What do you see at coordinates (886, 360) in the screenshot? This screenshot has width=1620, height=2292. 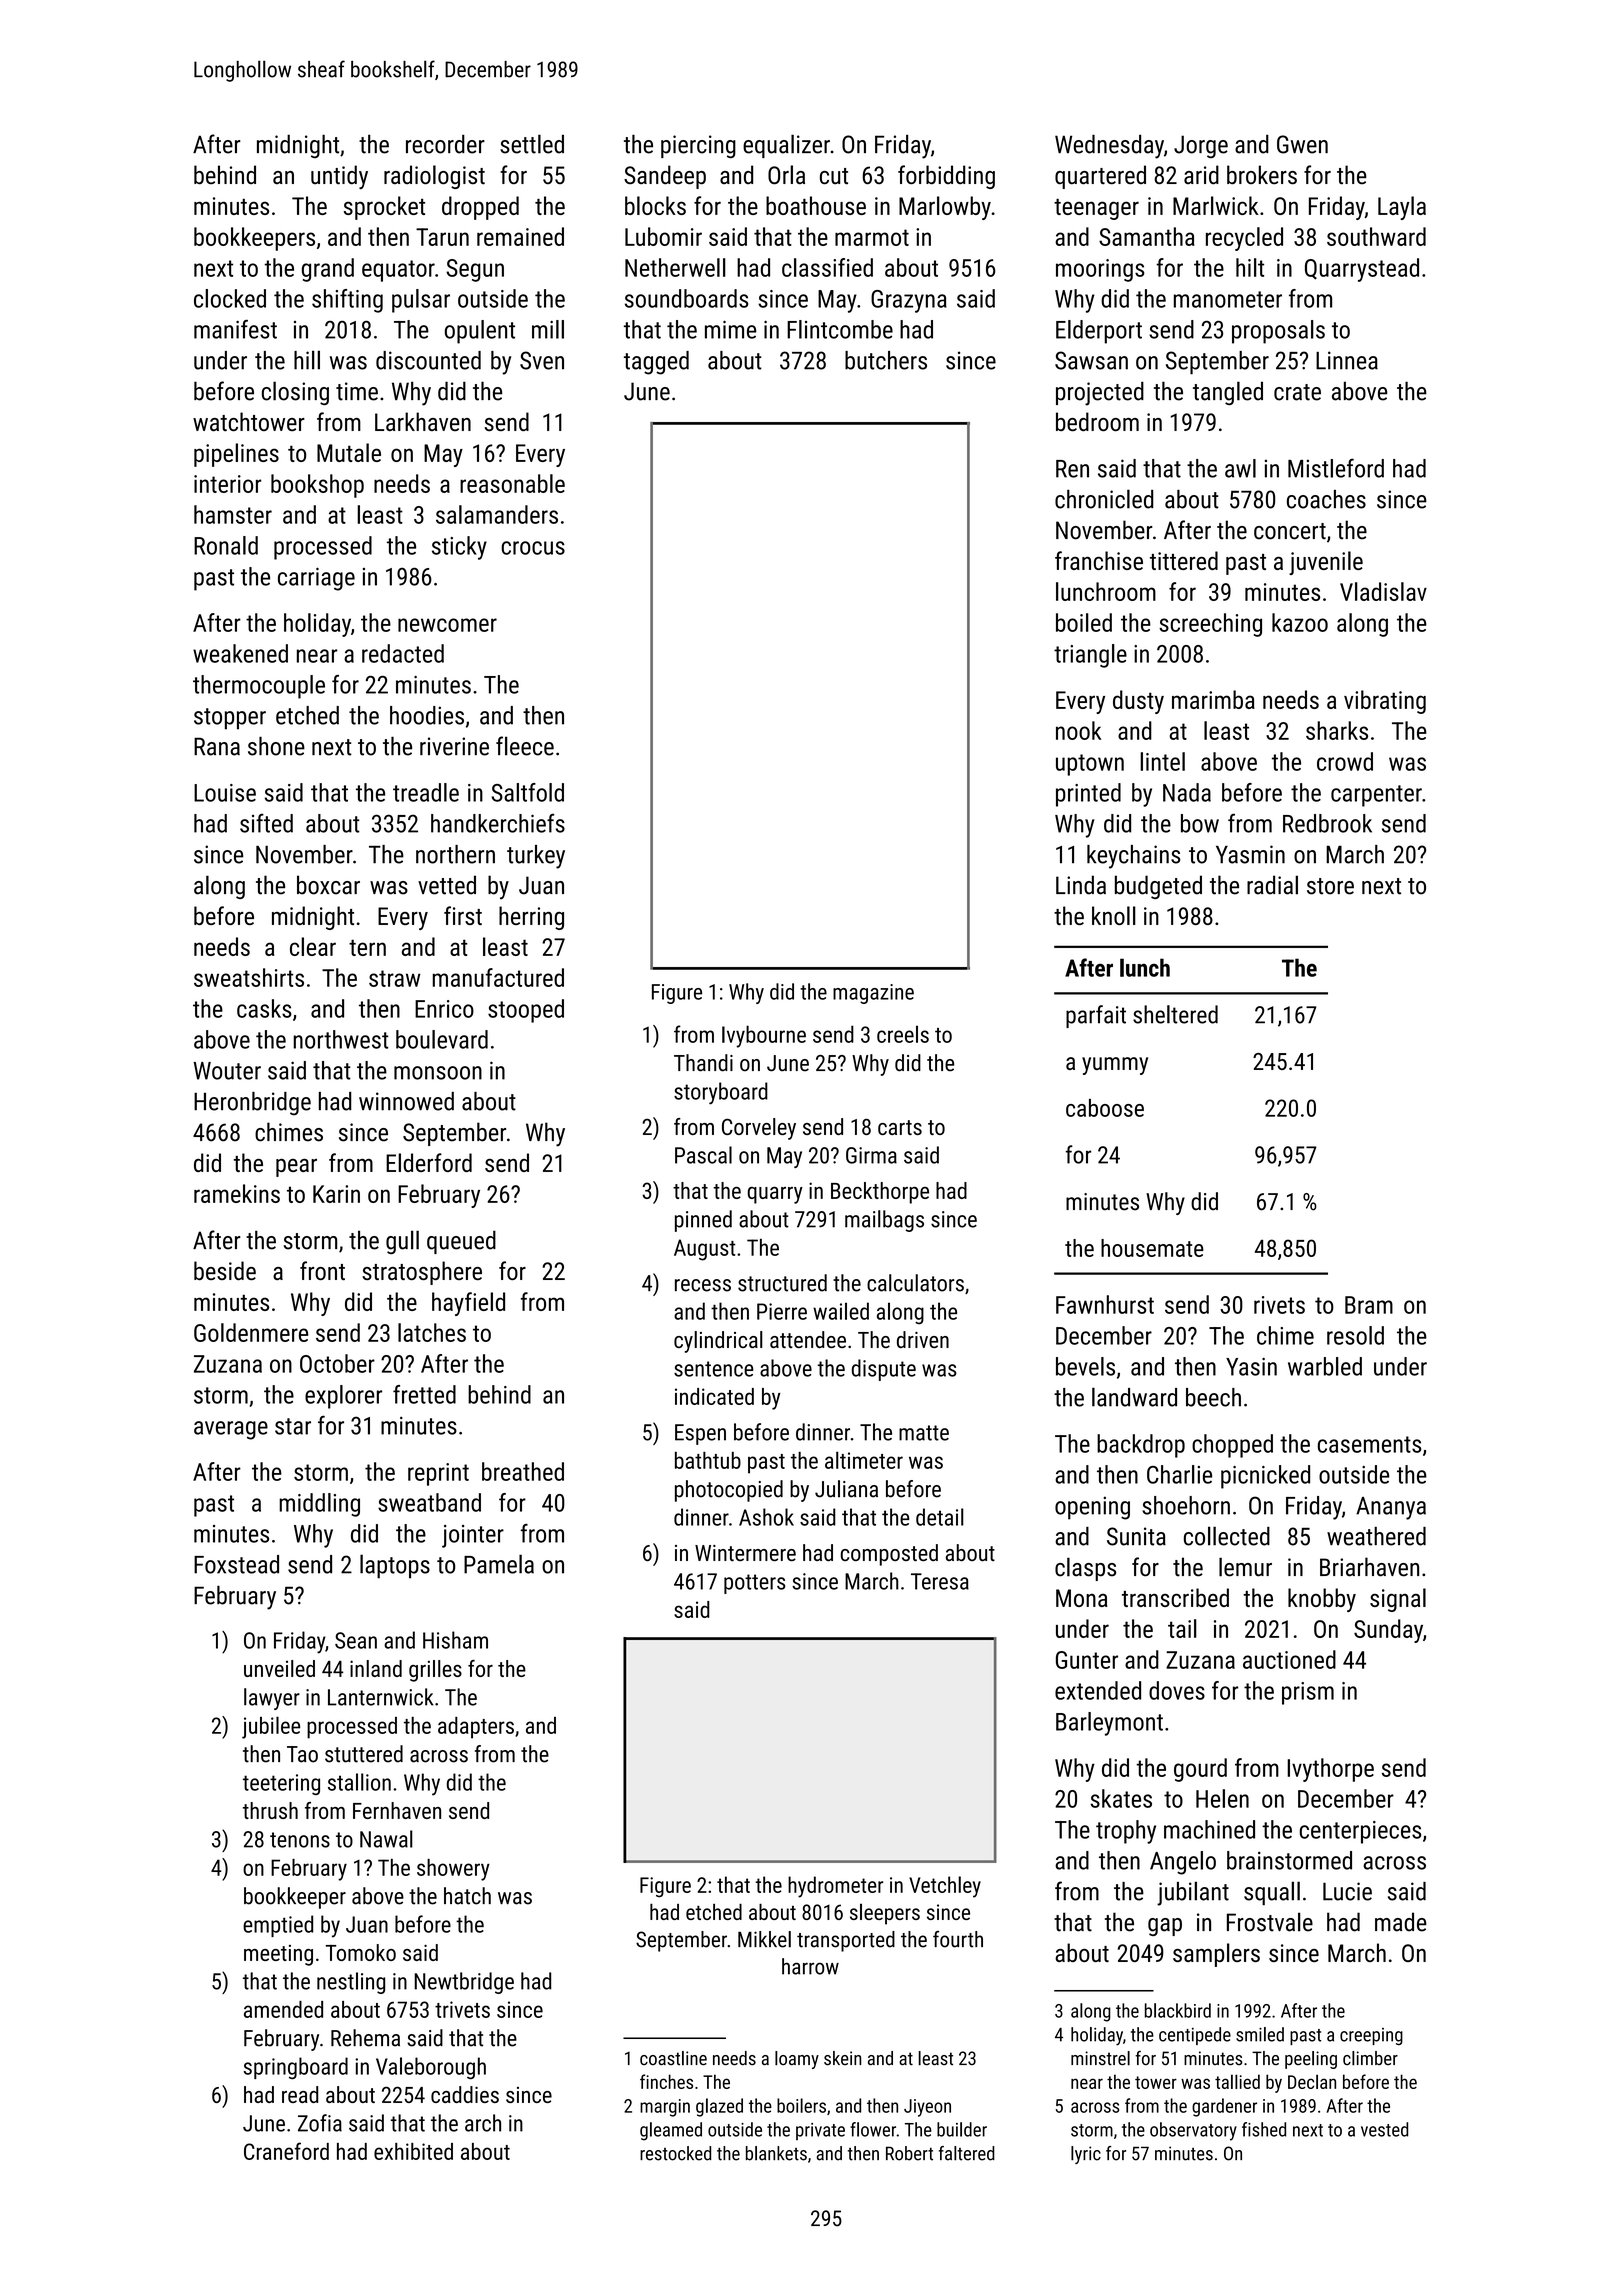 I see `butchers` at bounding box center [886, 360].
